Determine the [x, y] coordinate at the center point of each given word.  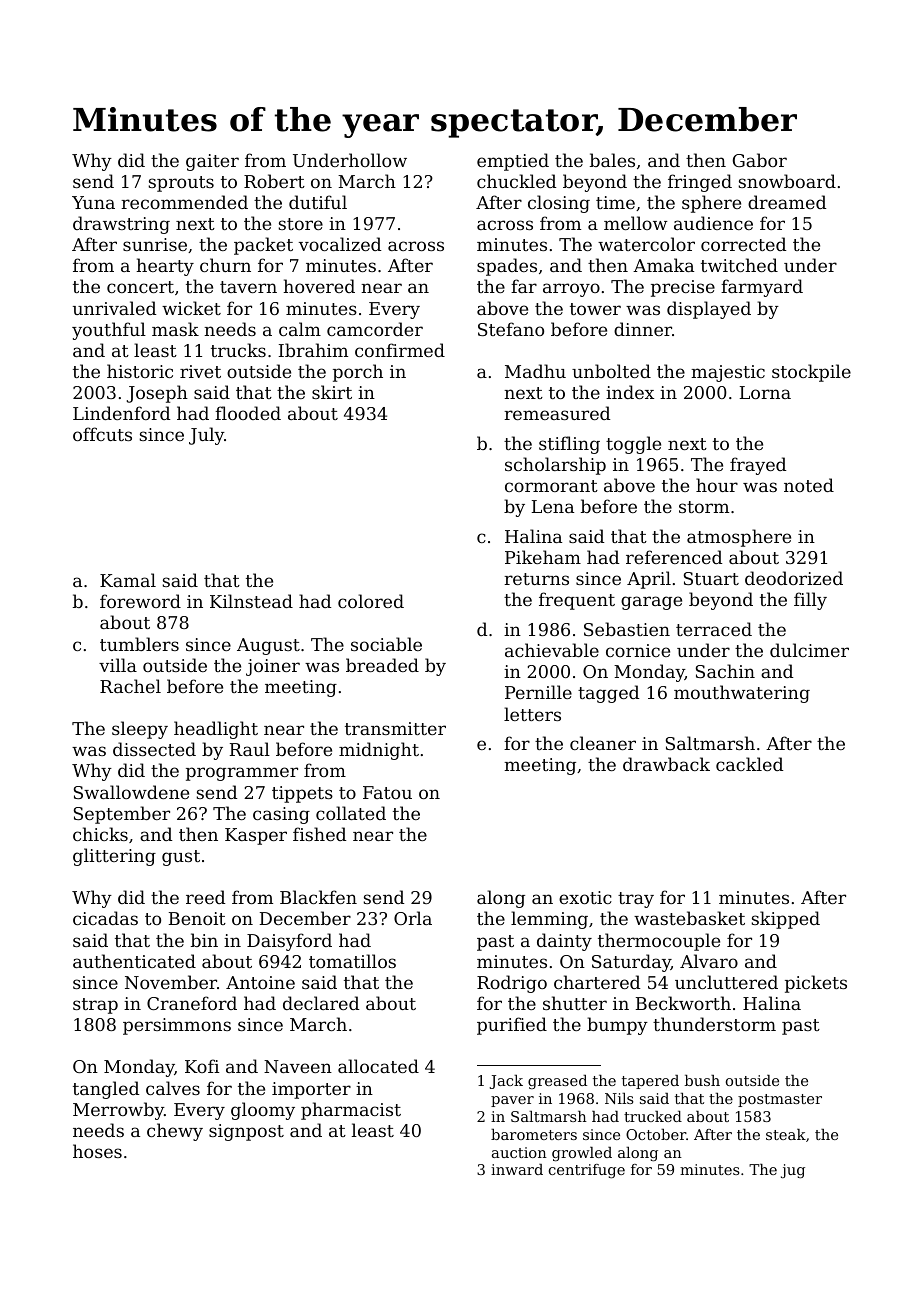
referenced [674, 557]
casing [281, 815]
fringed [700, 183]
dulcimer [809, 650]
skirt [332, 392]
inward [517, 1169]
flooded [248, 413]
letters [532, 714]
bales [612, 160]
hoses [97, 1151]
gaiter [212, 162]
